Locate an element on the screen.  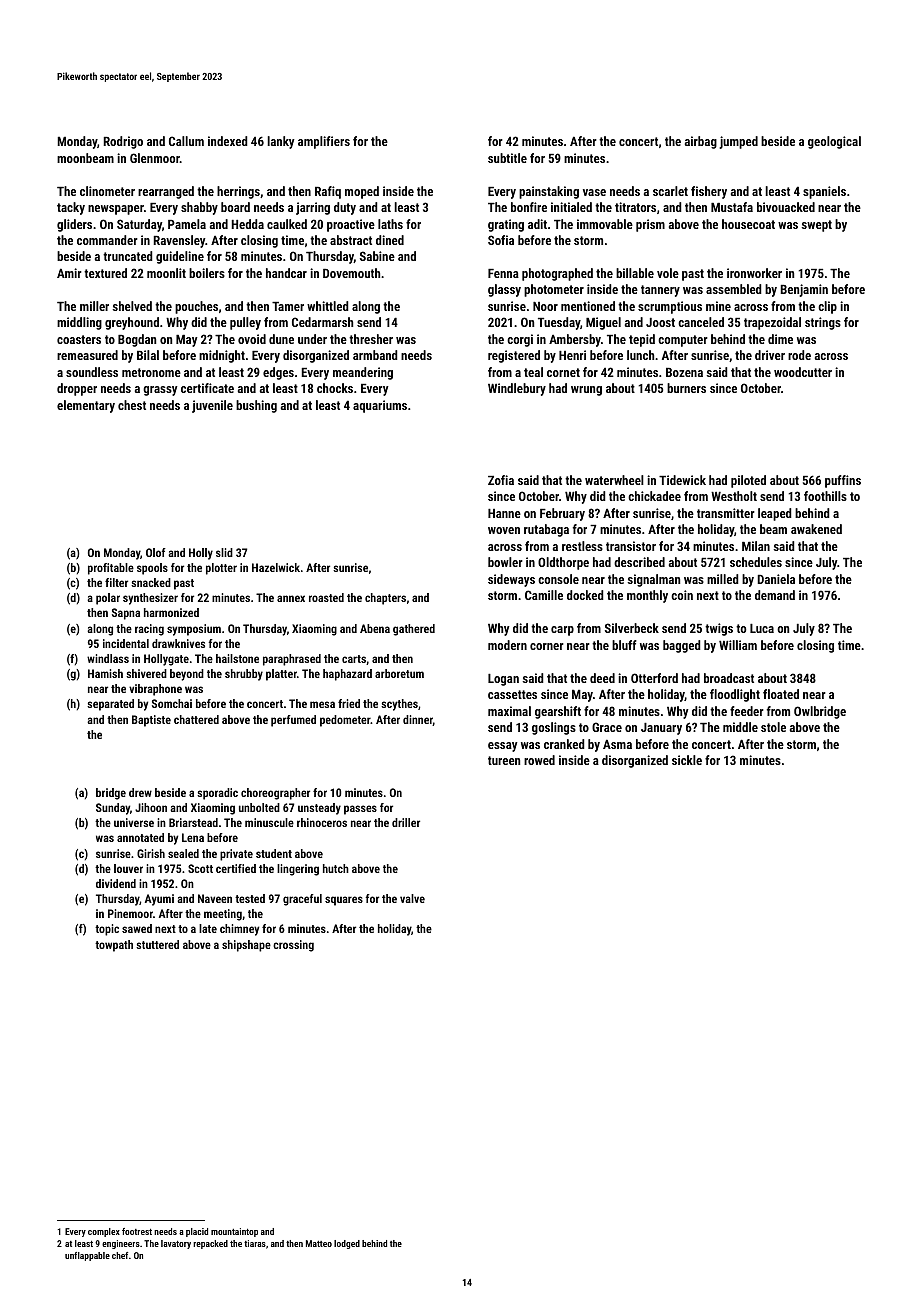
towpath is located at coordinates (114, 946).
